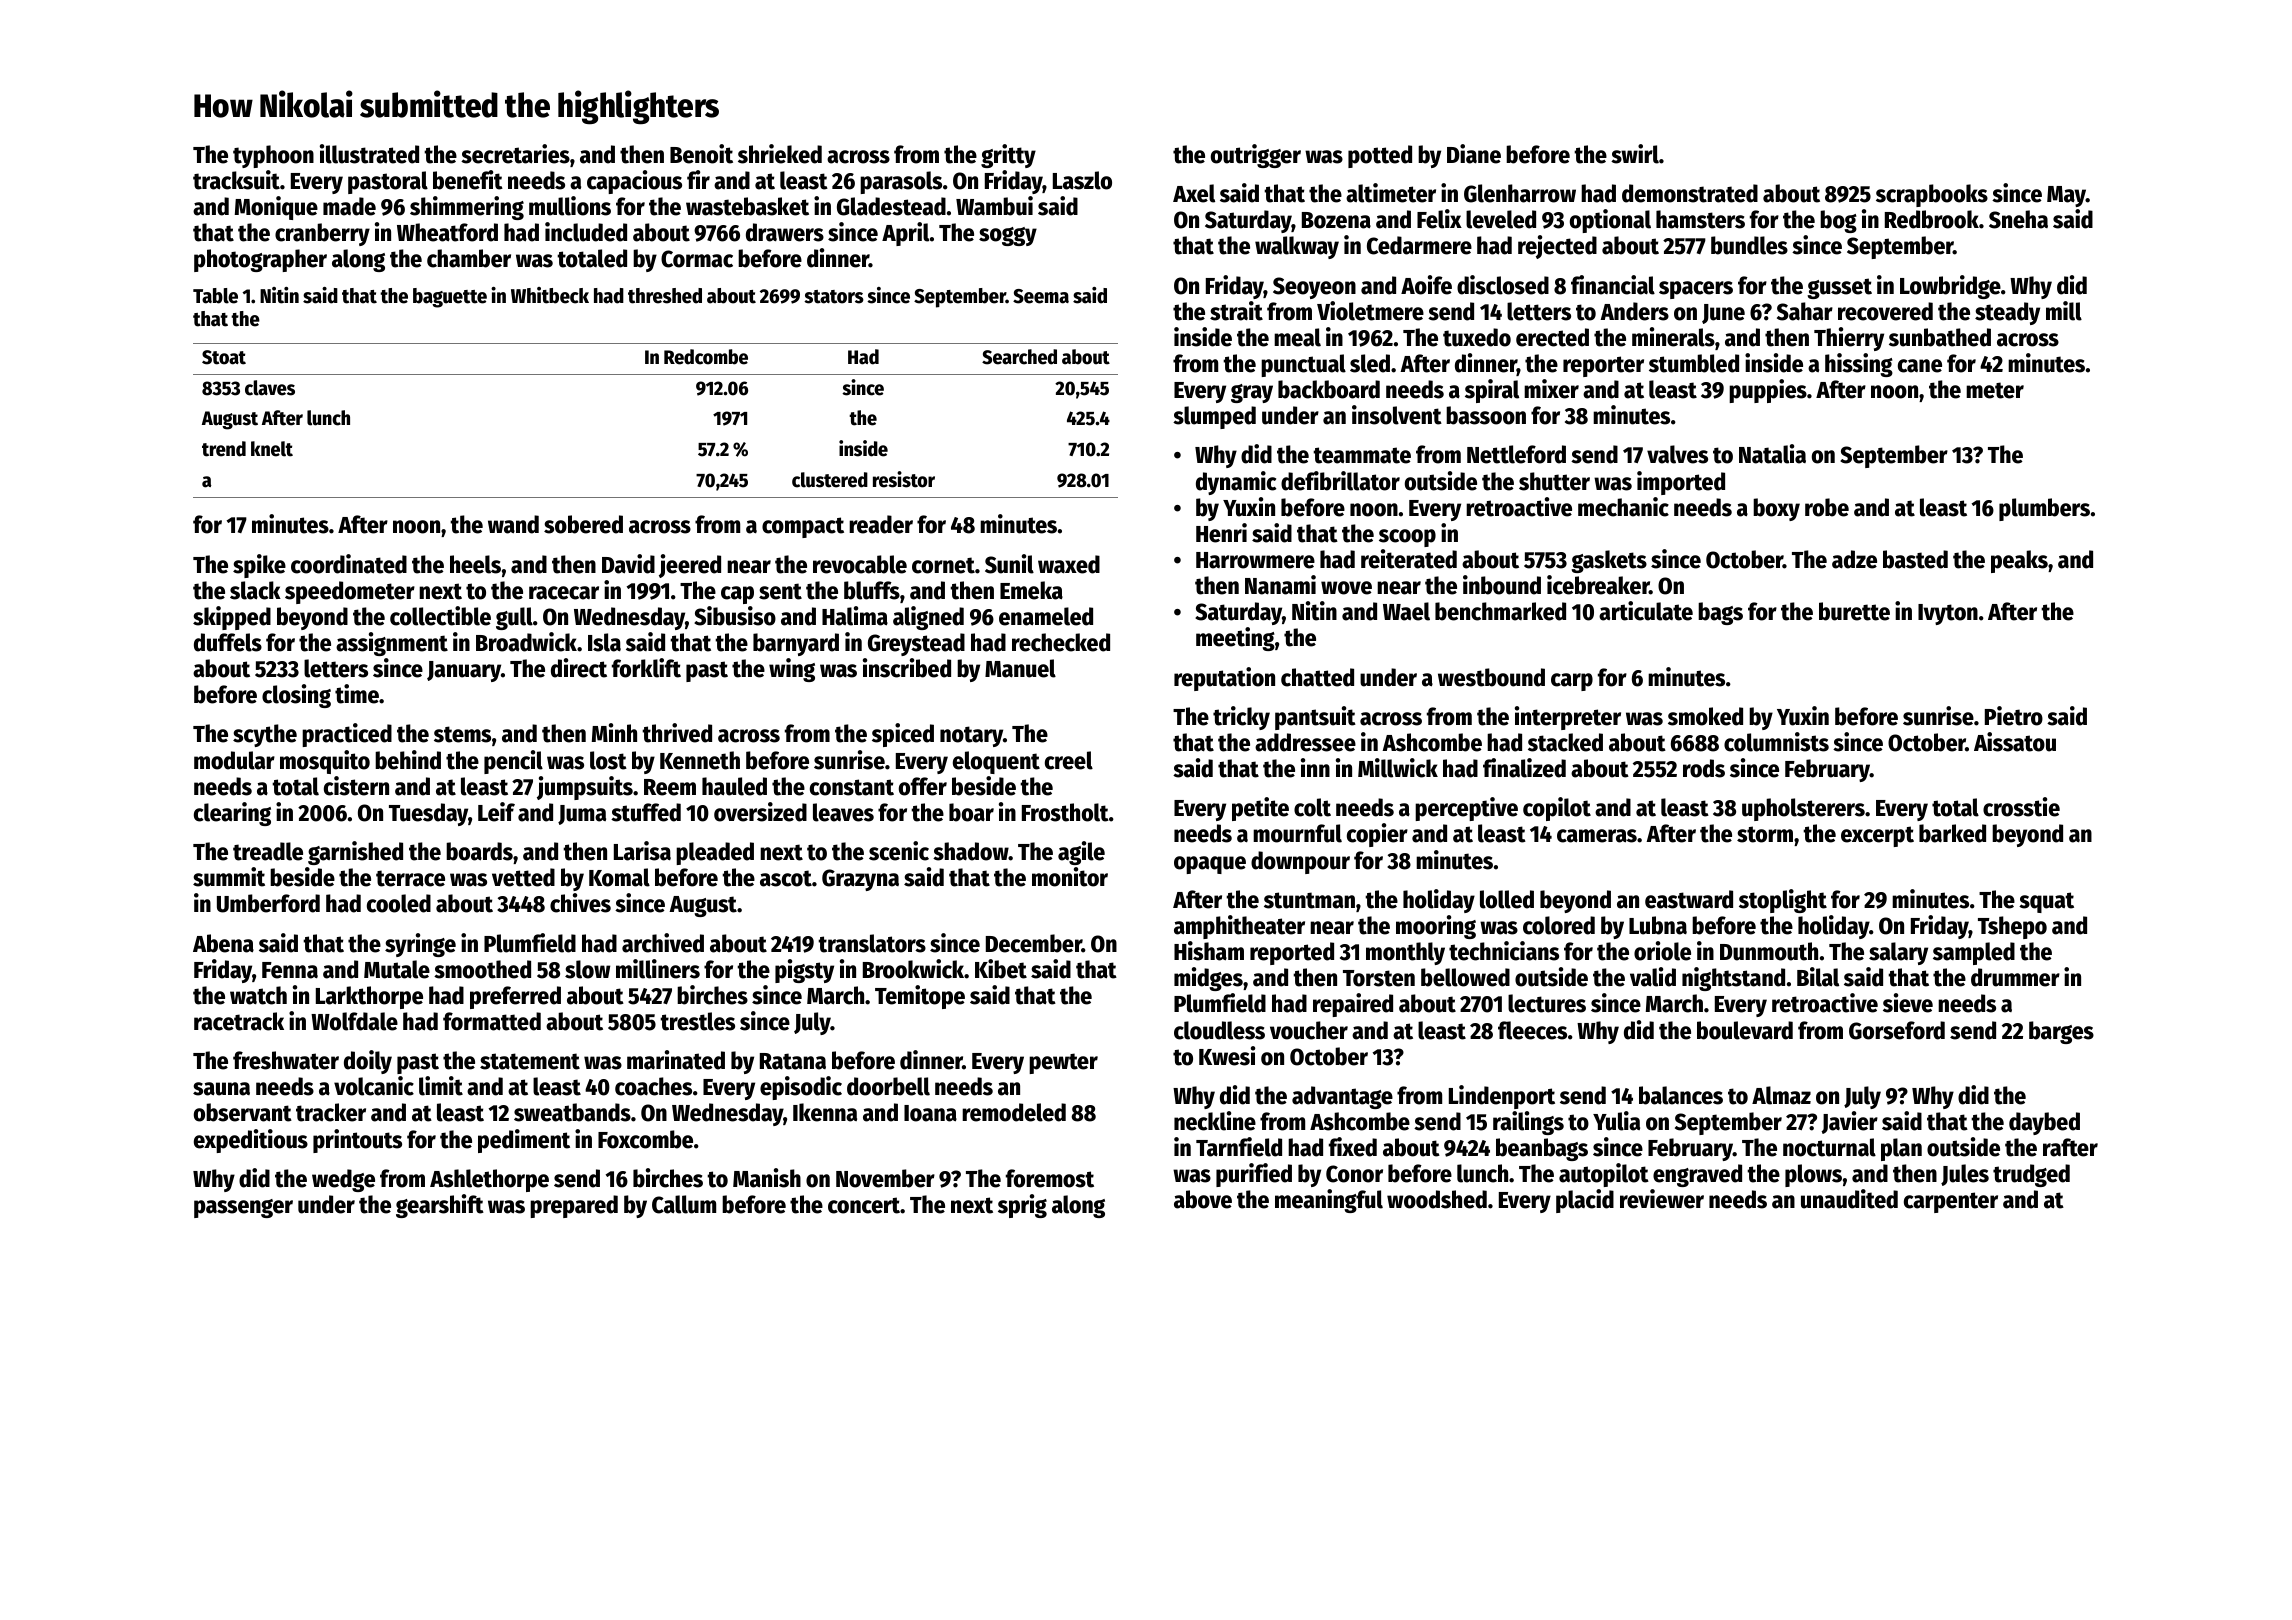  Describe the element at coordinates (1662, 1199) in the image. I see `reviewer` at that location.
